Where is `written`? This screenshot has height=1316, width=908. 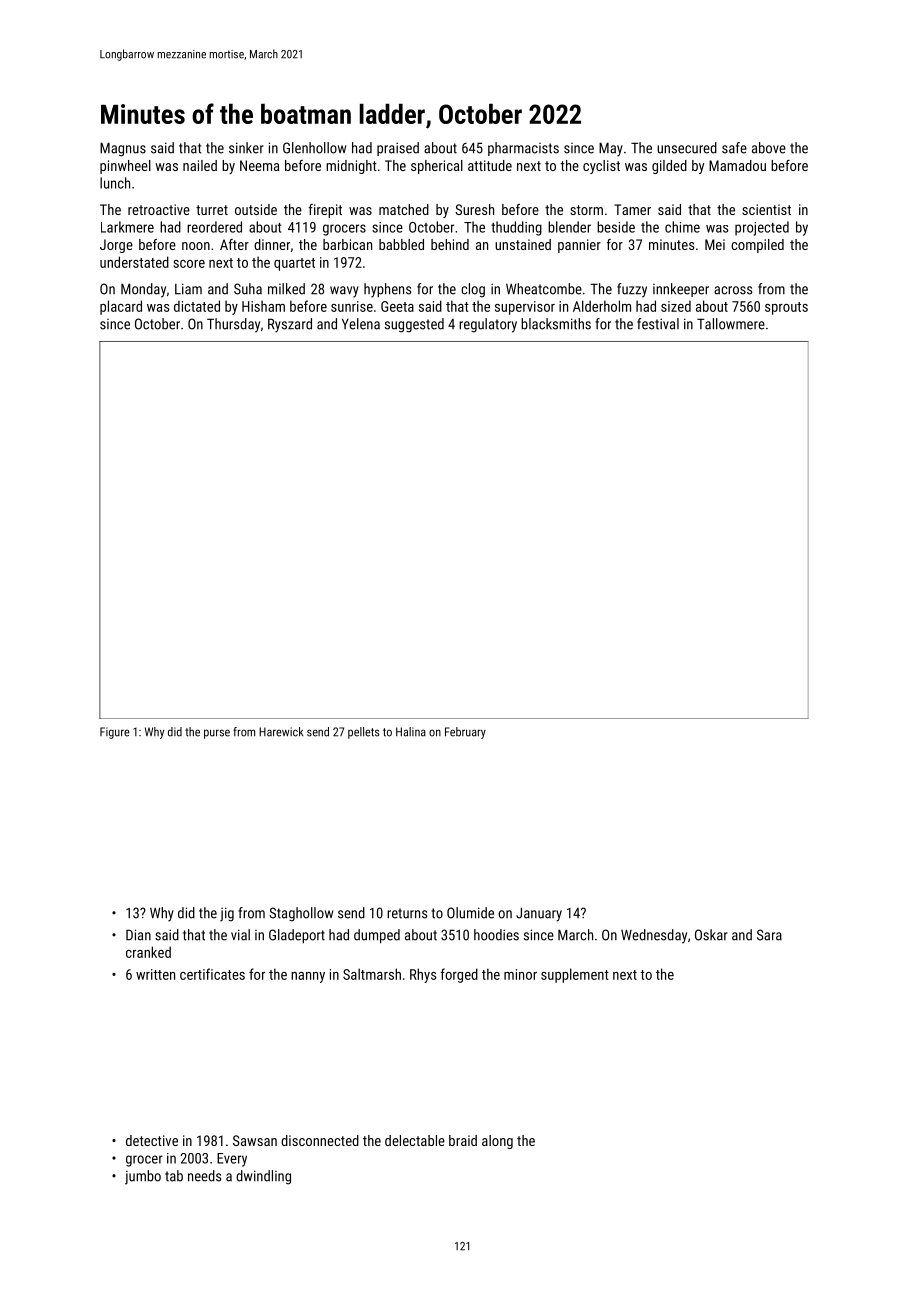 written is located at coordinates (155, 974).
